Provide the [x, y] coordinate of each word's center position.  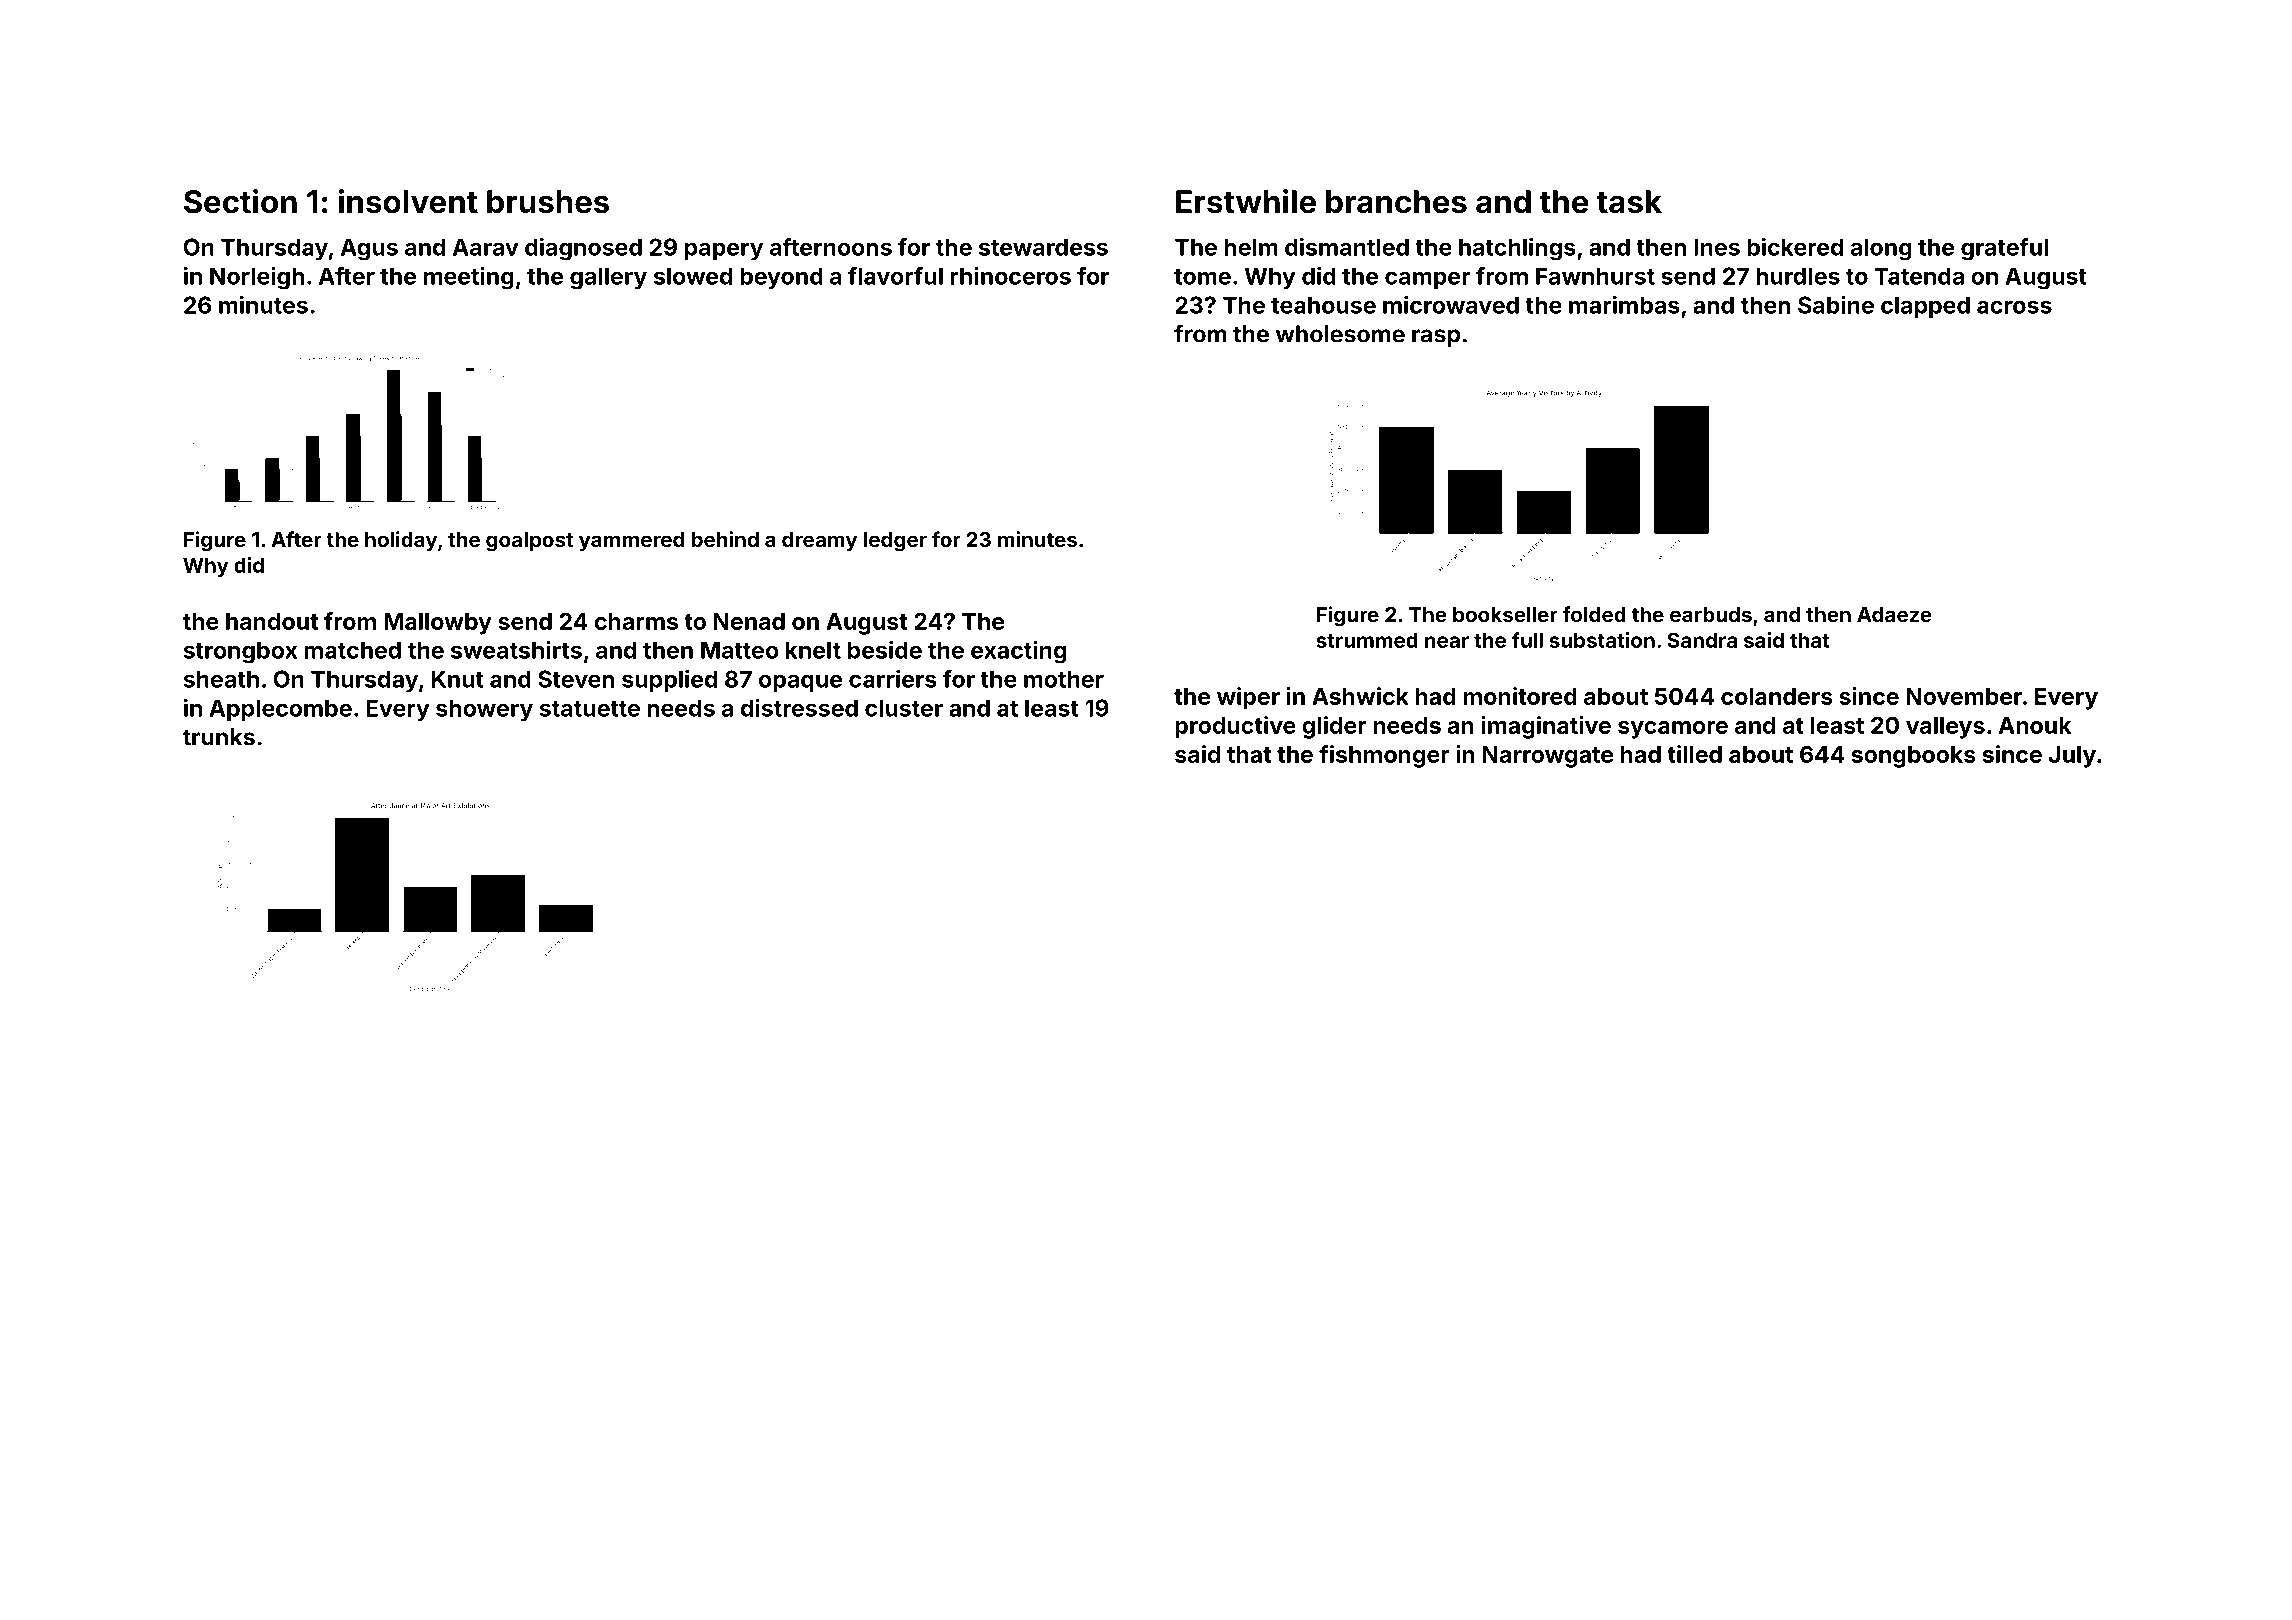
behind [725, 539]
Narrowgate [1548, 757]
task [1629, 202]
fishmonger [1384, 756]
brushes [548, 202]
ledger [895, 542]
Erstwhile [1246, 201]
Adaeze [1894, 614]
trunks [219, 737]
